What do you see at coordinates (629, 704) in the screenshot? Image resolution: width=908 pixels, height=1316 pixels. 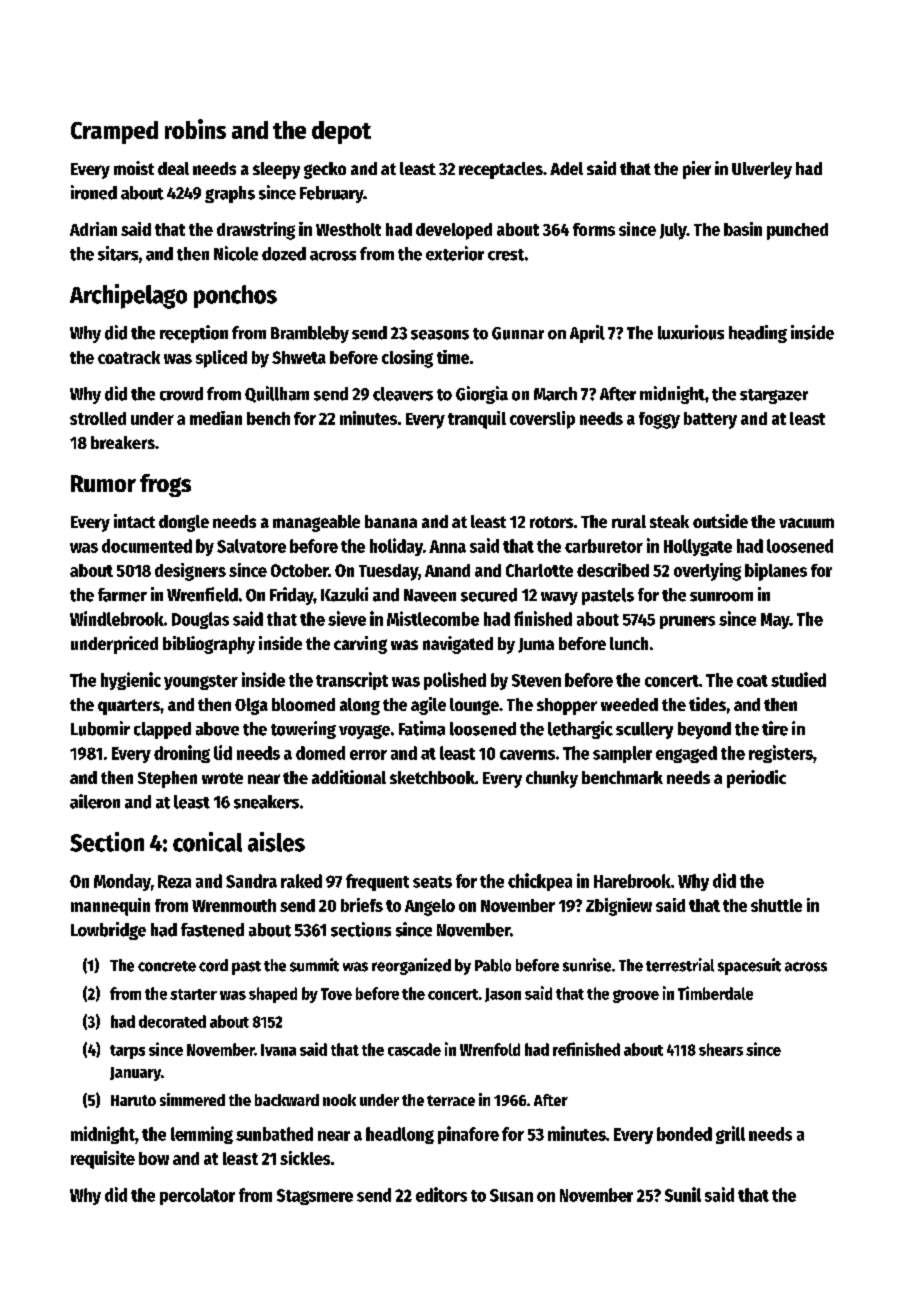 I see `weeded` at bounding box center [629, 704].
